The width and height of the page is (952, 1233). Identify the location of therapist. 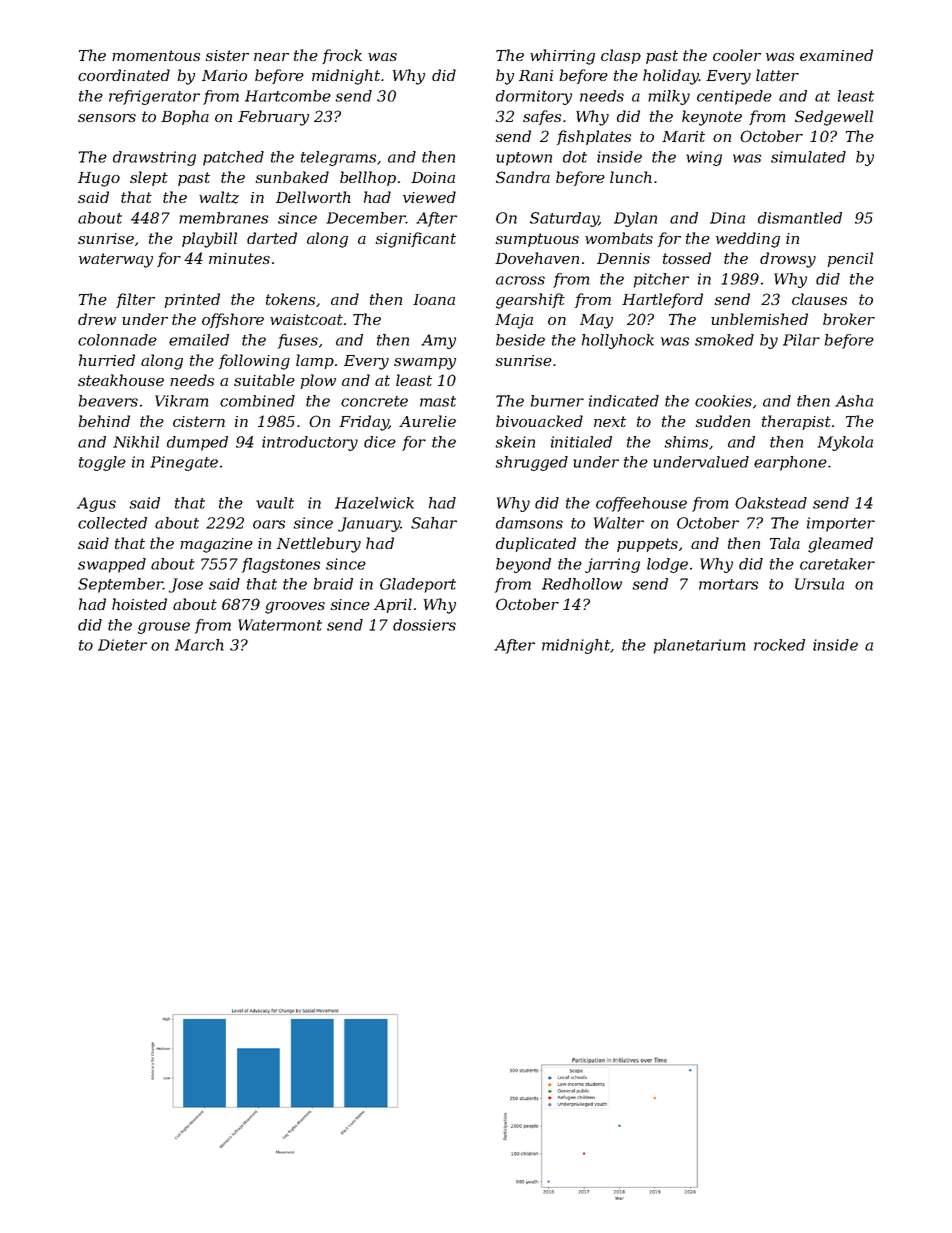
(796, 422).
